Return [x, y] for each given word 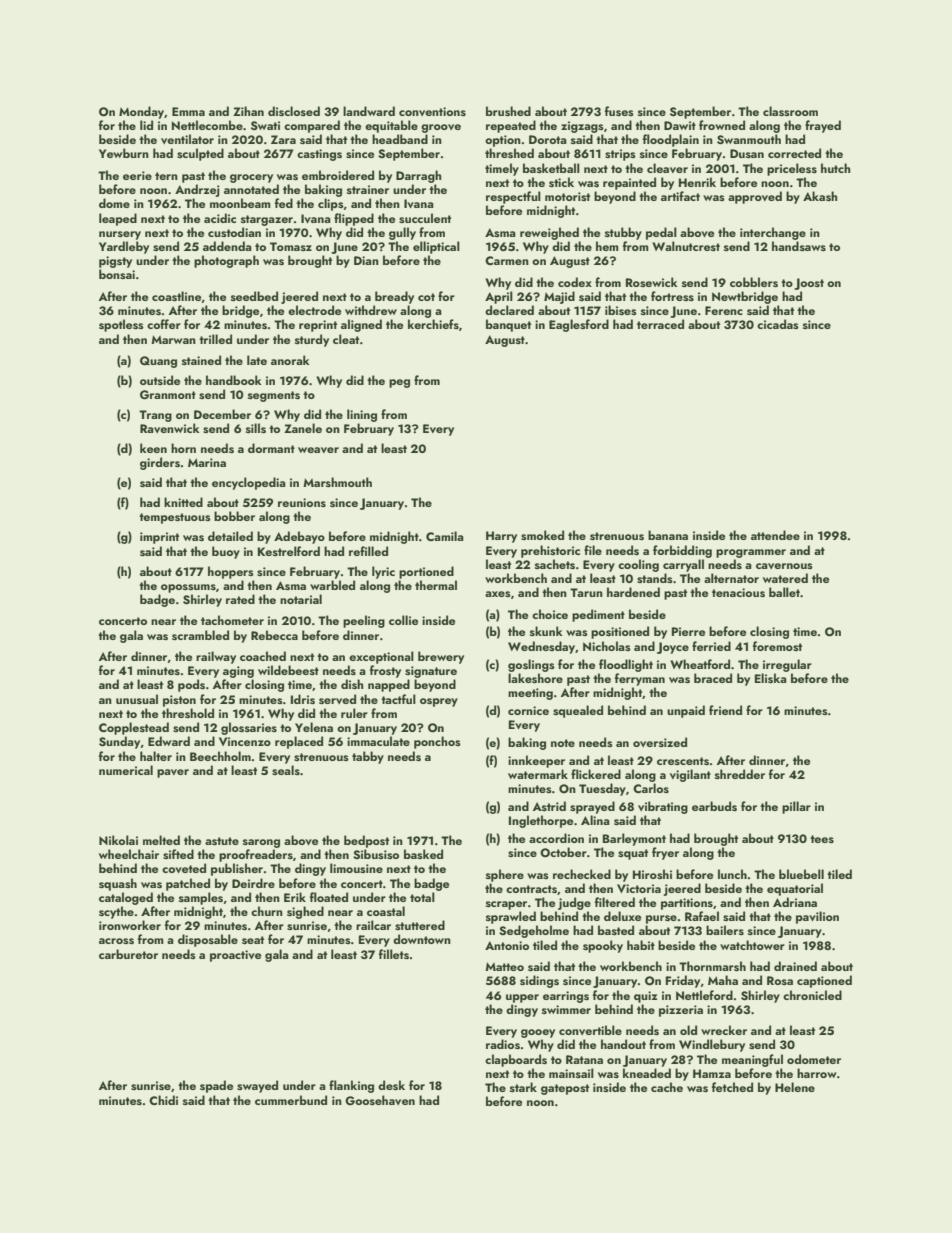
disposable [208, 940]
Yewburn [124, 153]
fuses [619, 111]
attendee [775, 535]
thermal [436, 585]
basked [423, 854]
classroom [790, 111]
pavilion [817, 917]
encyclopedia [249, 483]
